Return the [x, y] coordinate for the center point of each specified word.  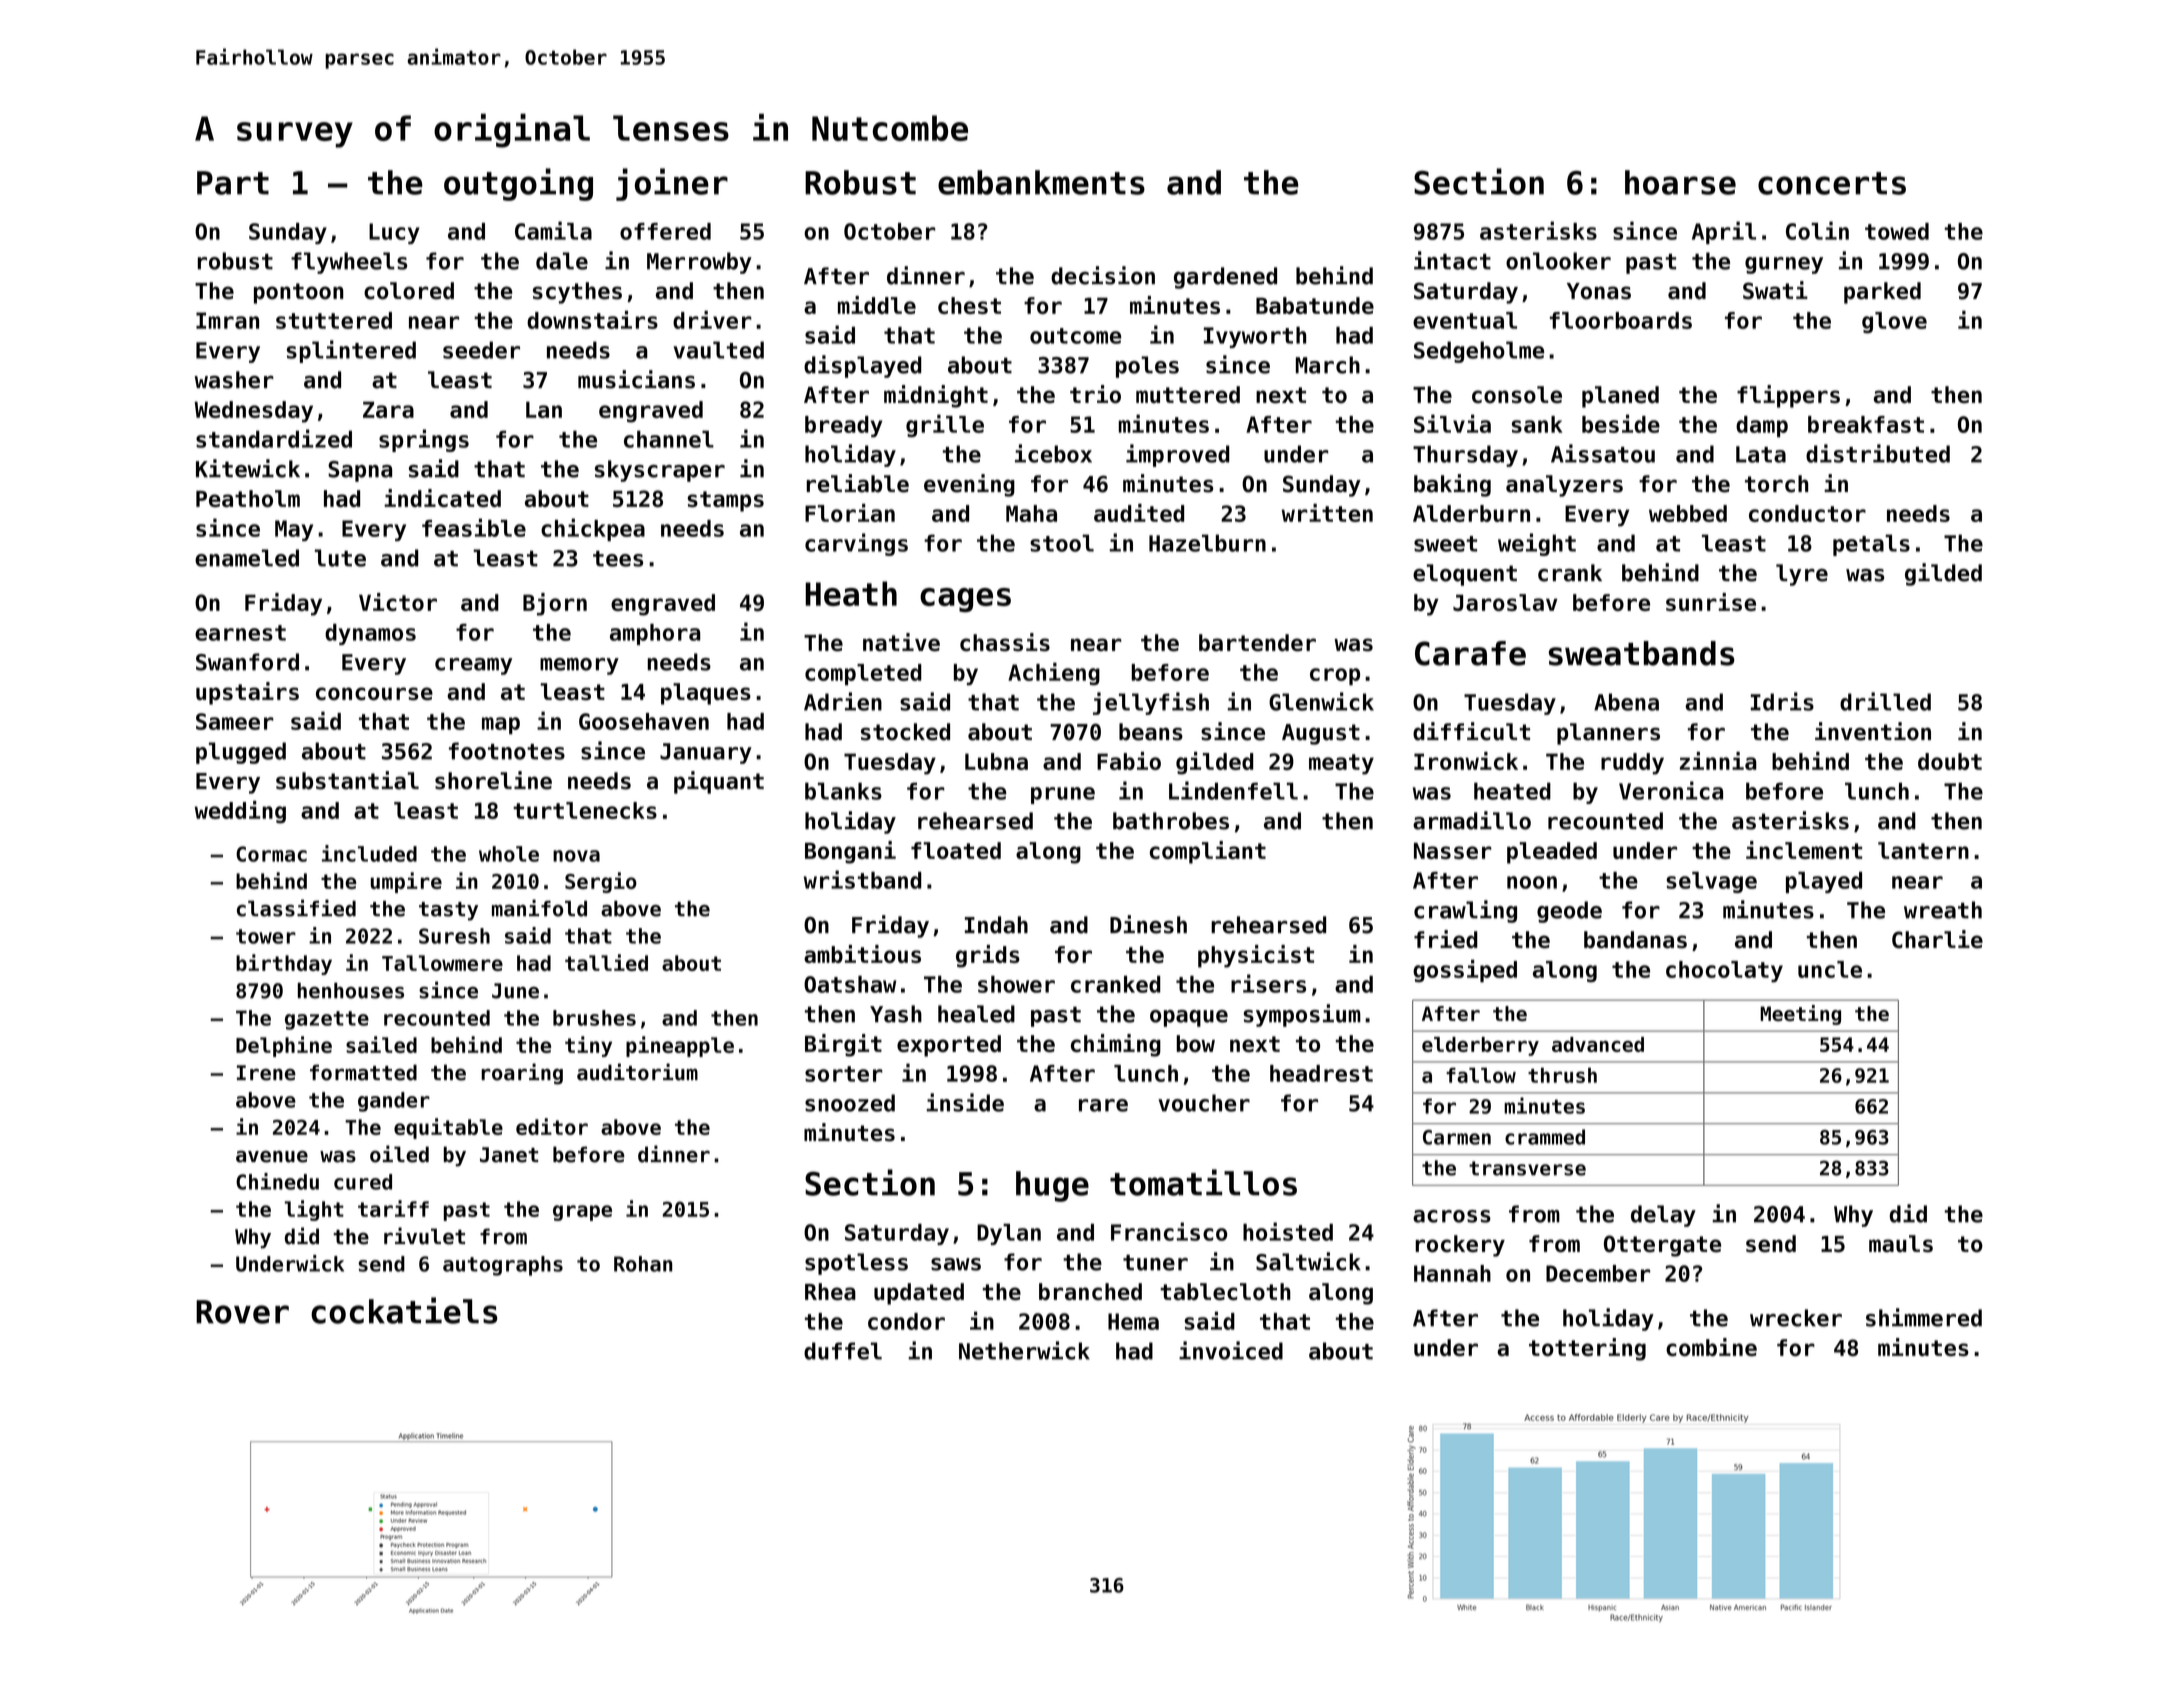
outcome [1075, 336]
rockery [1460, 1246]
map [501, 725]
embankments [1041, 182]
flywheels [349, 263]
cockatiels [404, 1310]
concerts [1832, 183]
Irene [266, 1073]
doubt [1950, 761]
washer [234, 380]
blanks [843, 791]
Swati [1775, 290]
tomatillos [1203, 1182]
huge [1052, 1186]
